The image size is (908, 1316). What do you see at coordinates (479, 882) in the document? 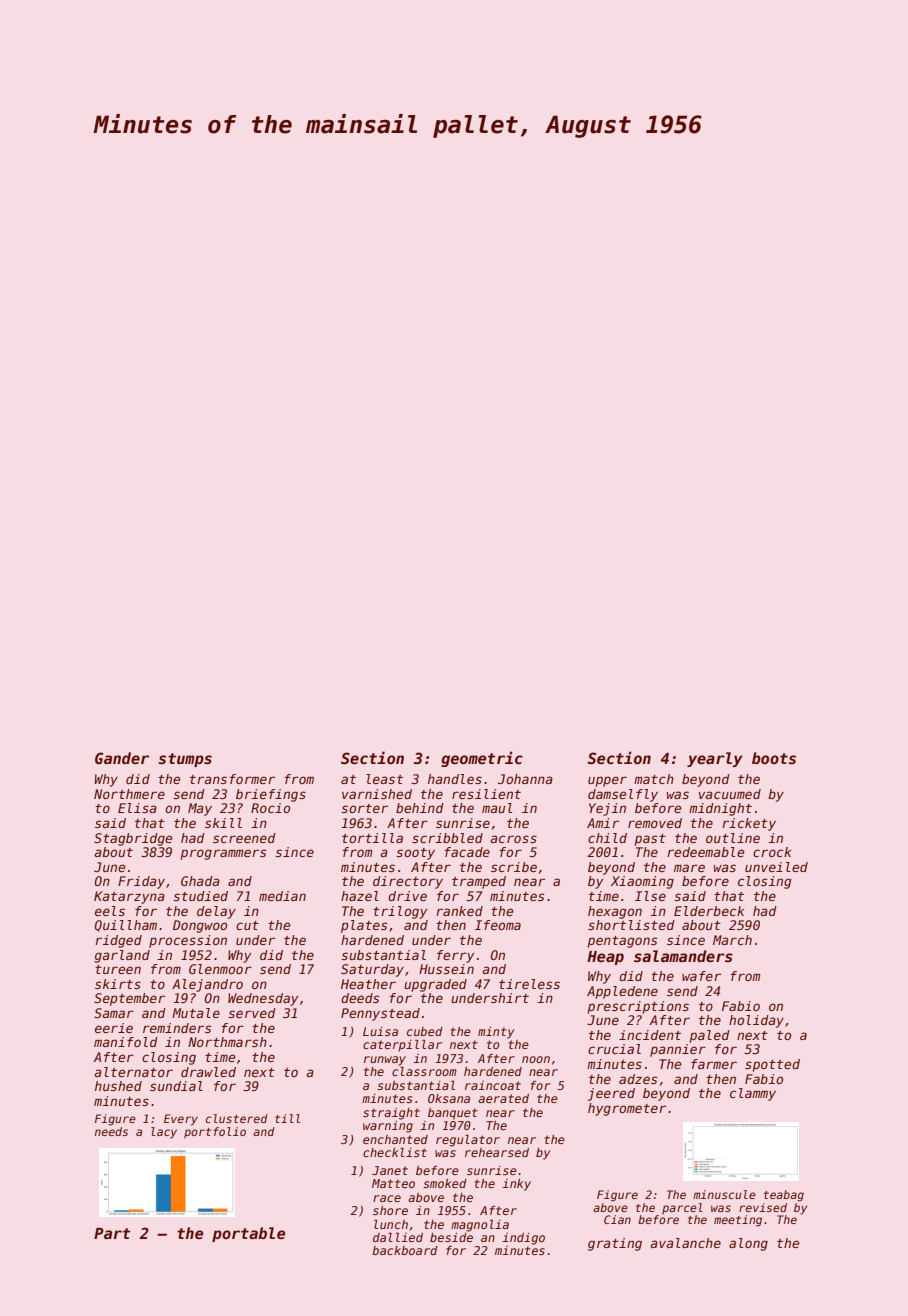
I see `tramped` at bounding box center [479, 882].
